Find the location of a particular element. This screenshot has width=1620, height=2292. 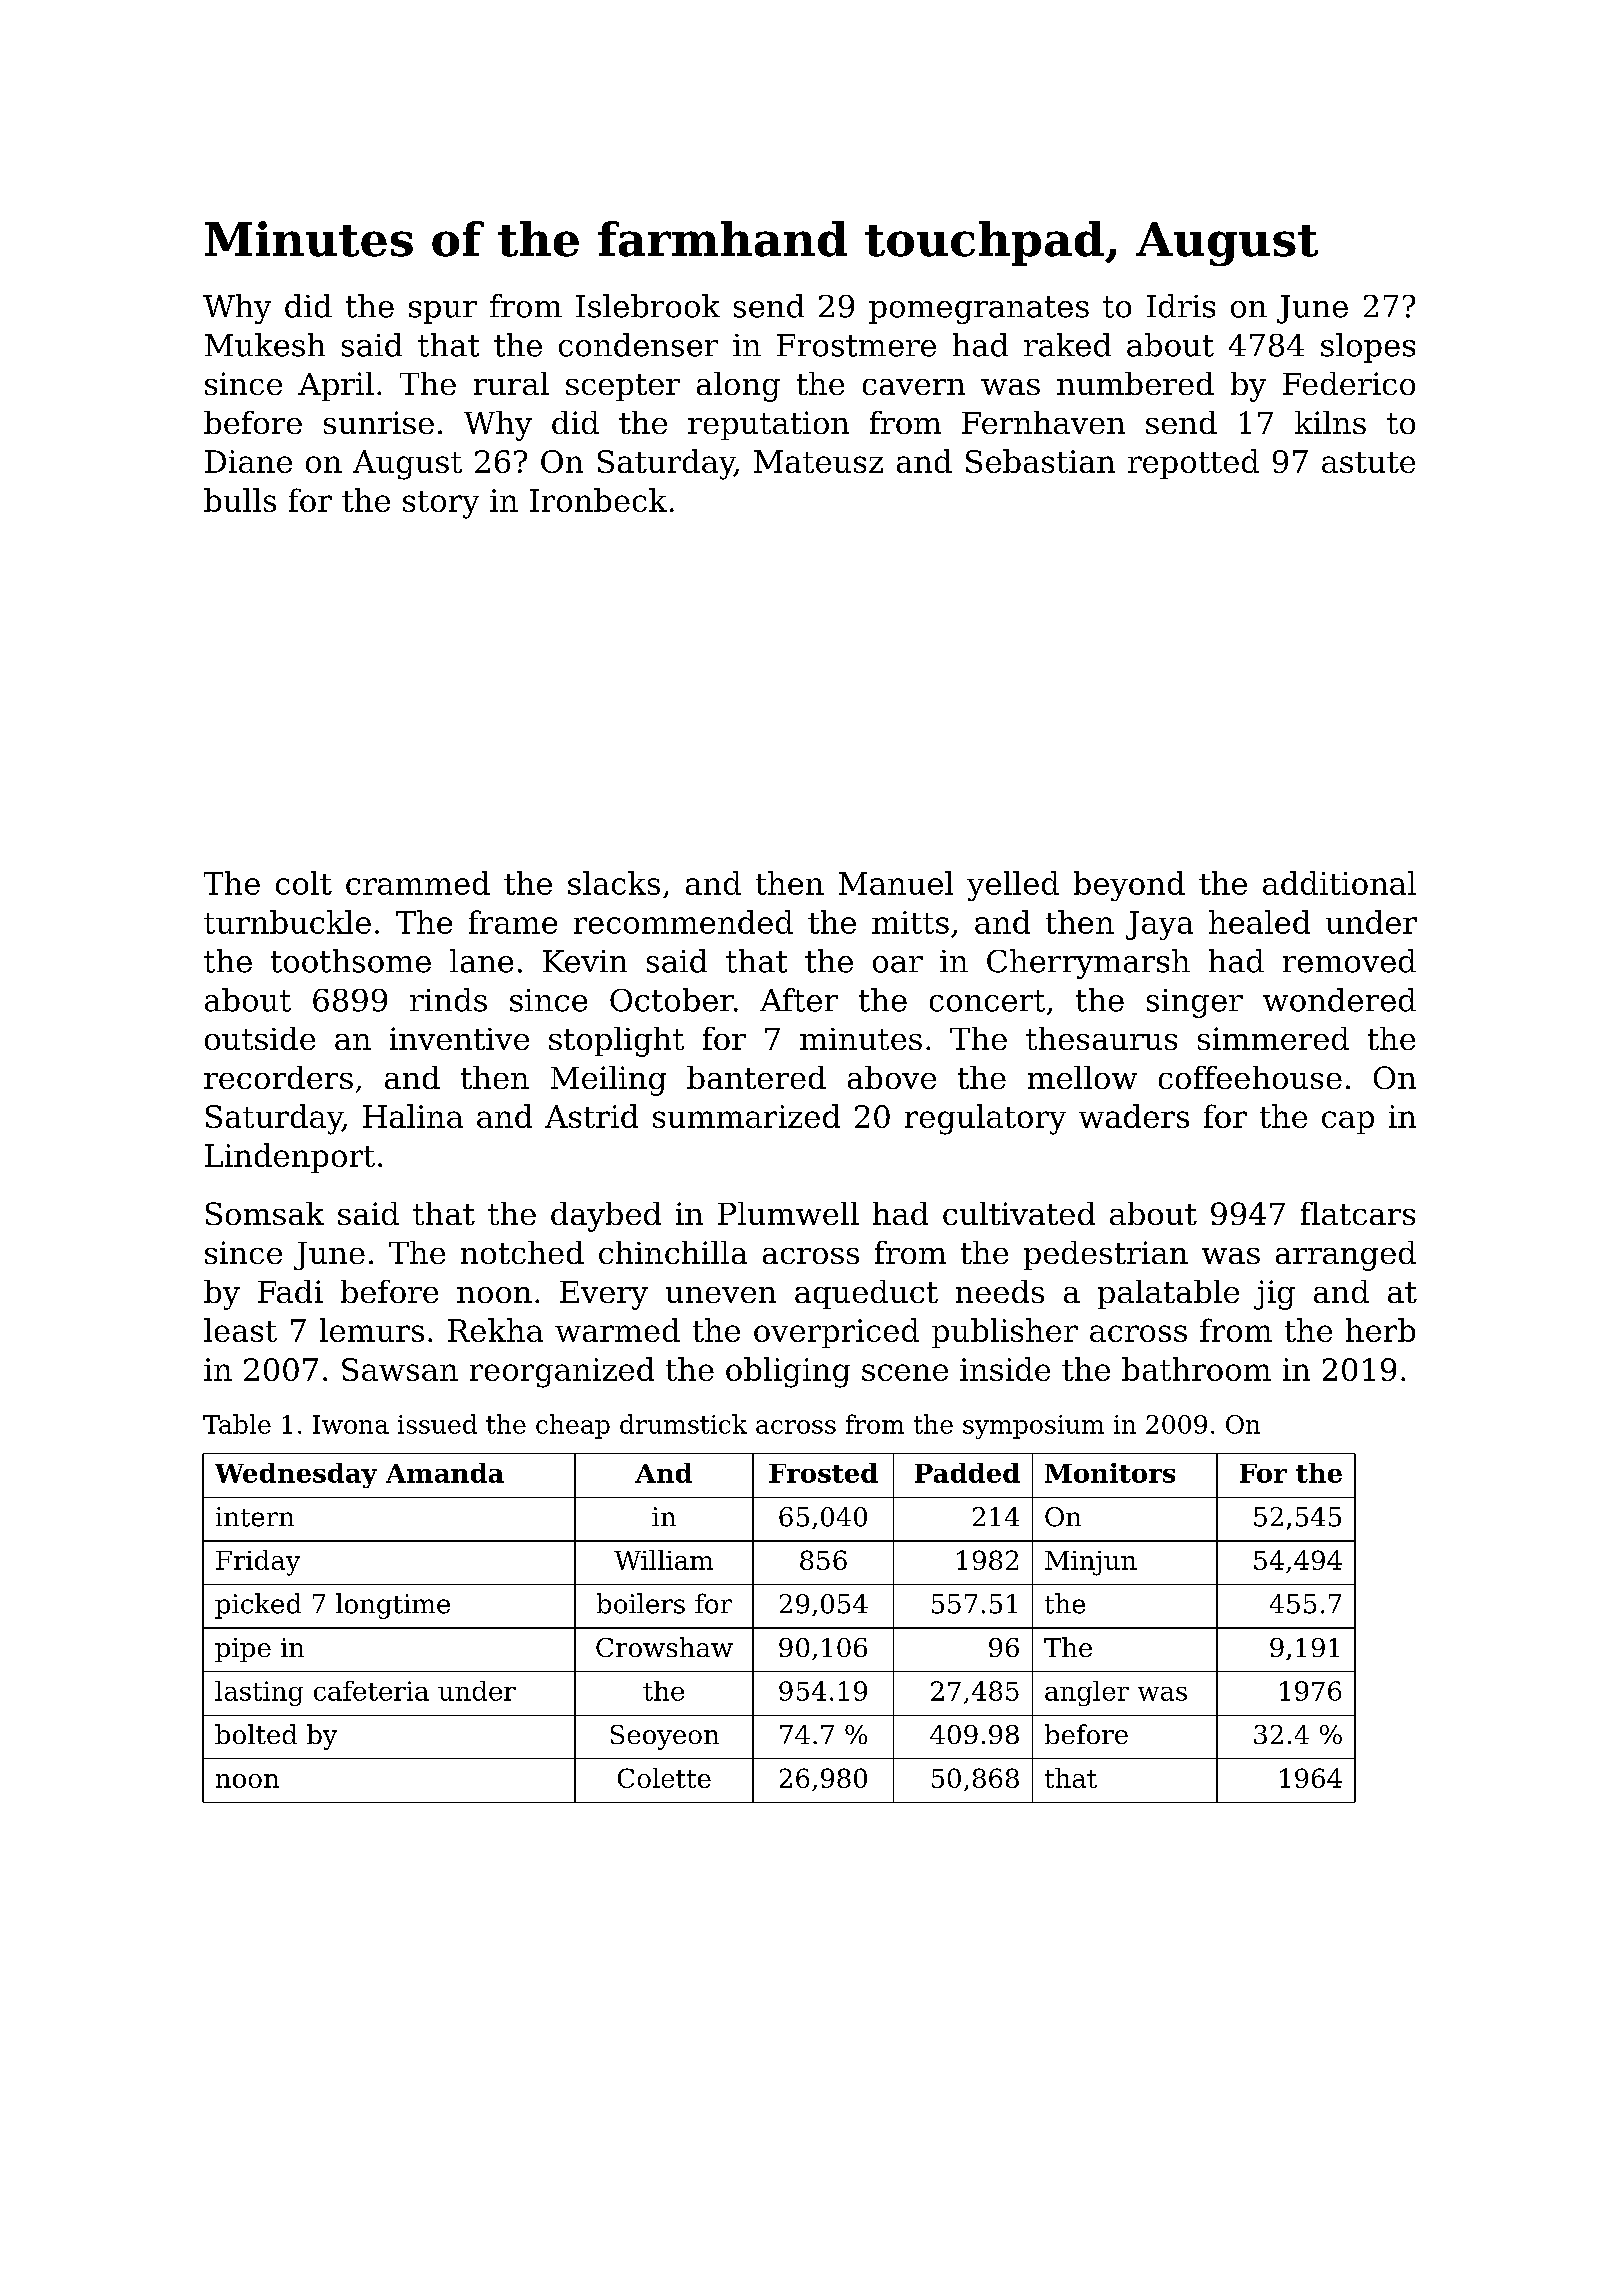

cap is located at coordinates (1348, 1122).
